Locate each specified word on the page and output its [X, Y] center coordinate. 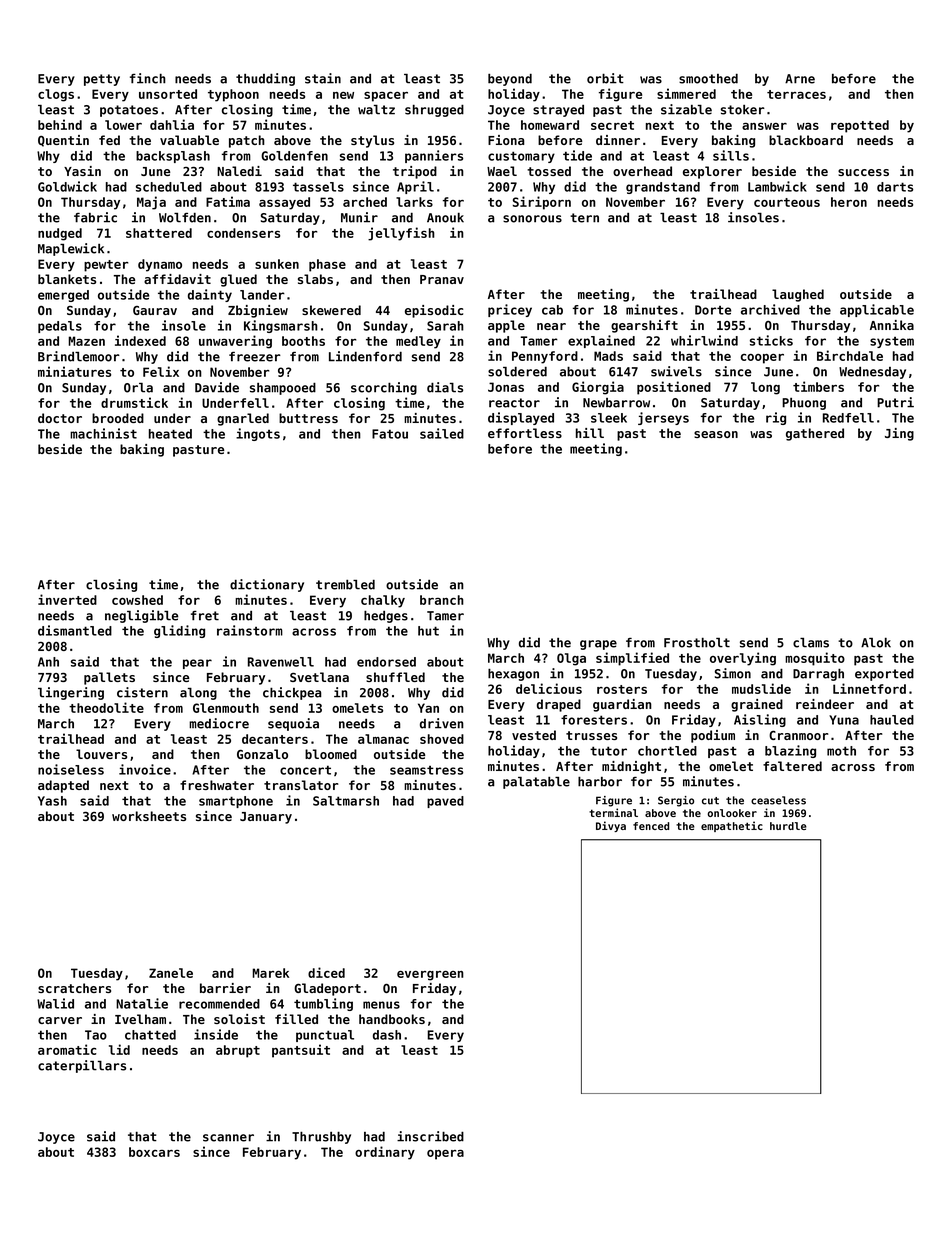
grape [598, 645]
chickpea [292, 693]
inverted [67, 599]
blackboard [806, 140]
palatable [536, 783]
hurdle [788, 826]
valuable [189, 140]
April [415, 187]
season [716, 434]
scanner [228, 1138]
